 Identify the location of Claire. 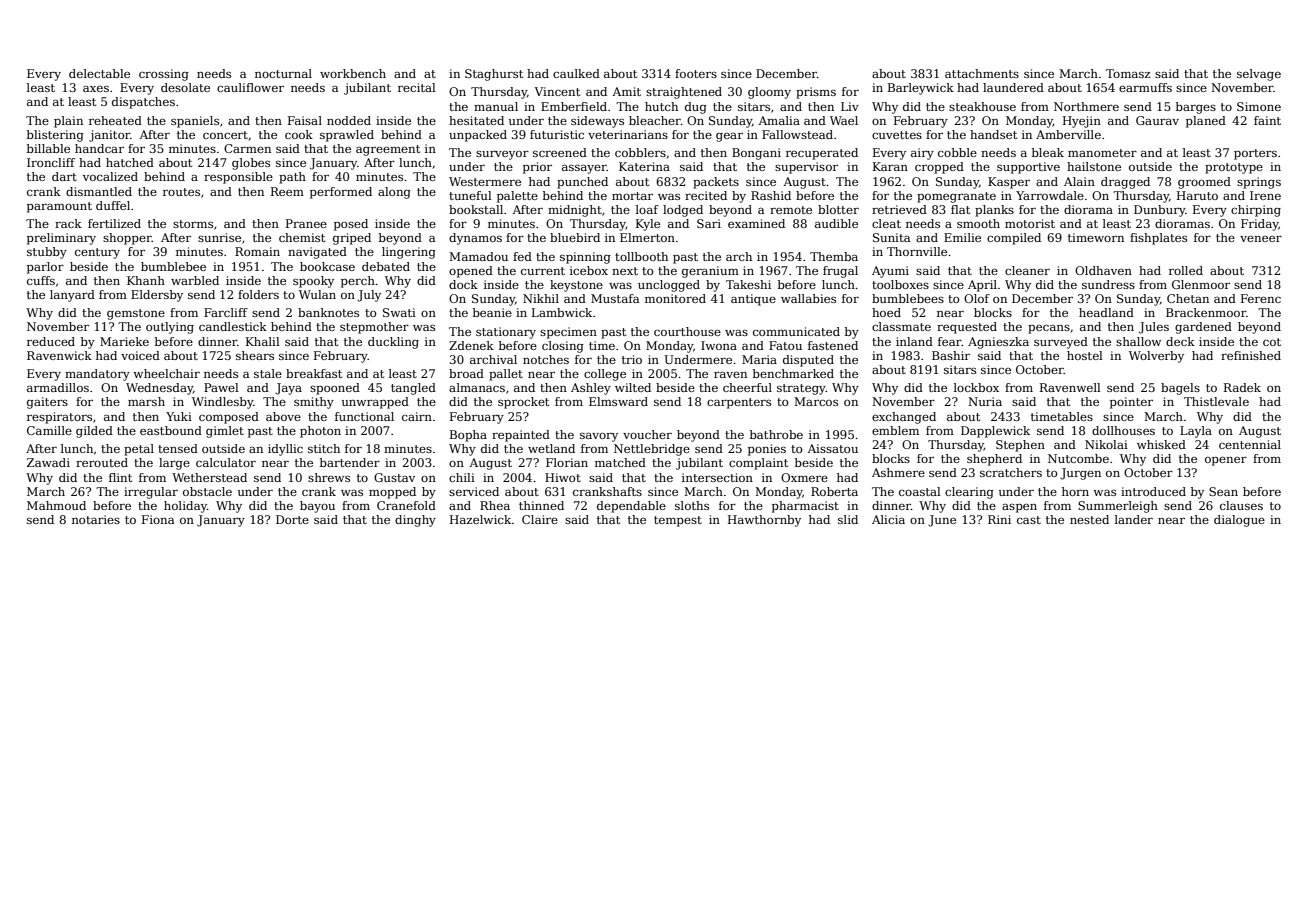
(540, 519).
